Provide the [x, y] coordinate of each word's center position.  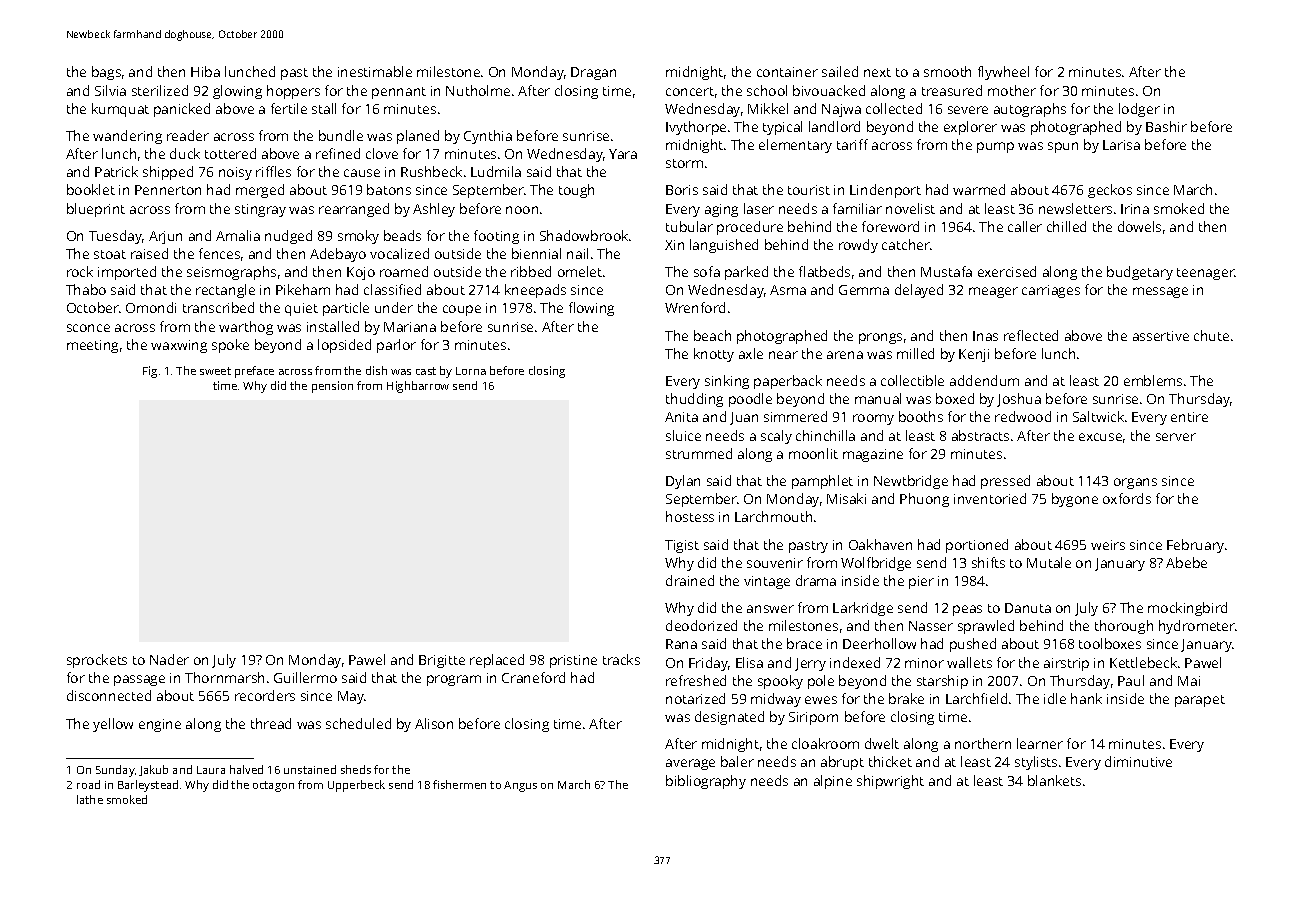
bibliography [706, 782]
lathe [90, 799]
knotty [714, 355]
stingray [260, 210]
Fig [150, 372]
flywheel [1003, 73]
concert [690, 91]
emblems [1153, 380]
